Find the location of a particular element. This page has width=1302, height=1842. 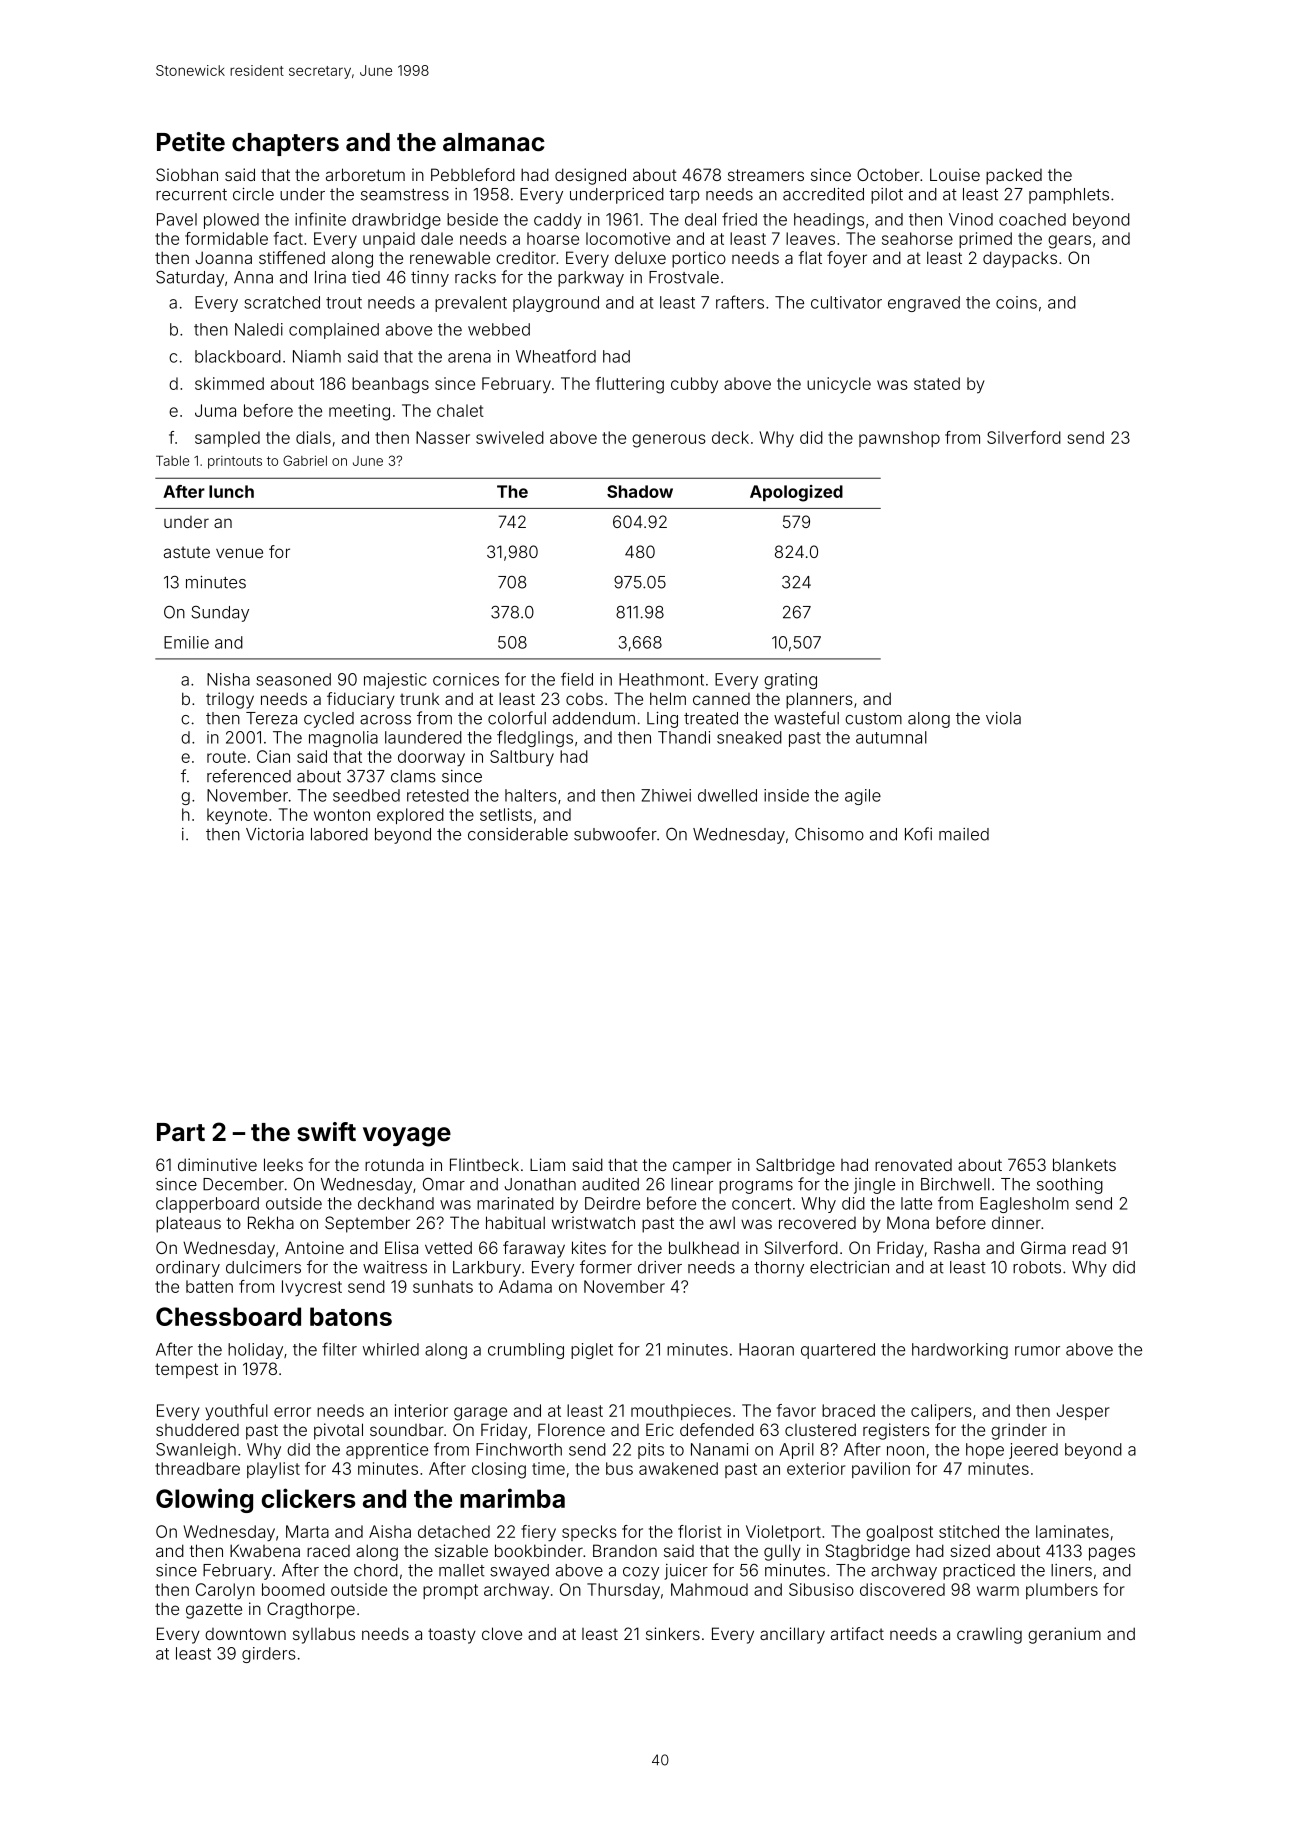

route is located at coordinates (226, 757).
